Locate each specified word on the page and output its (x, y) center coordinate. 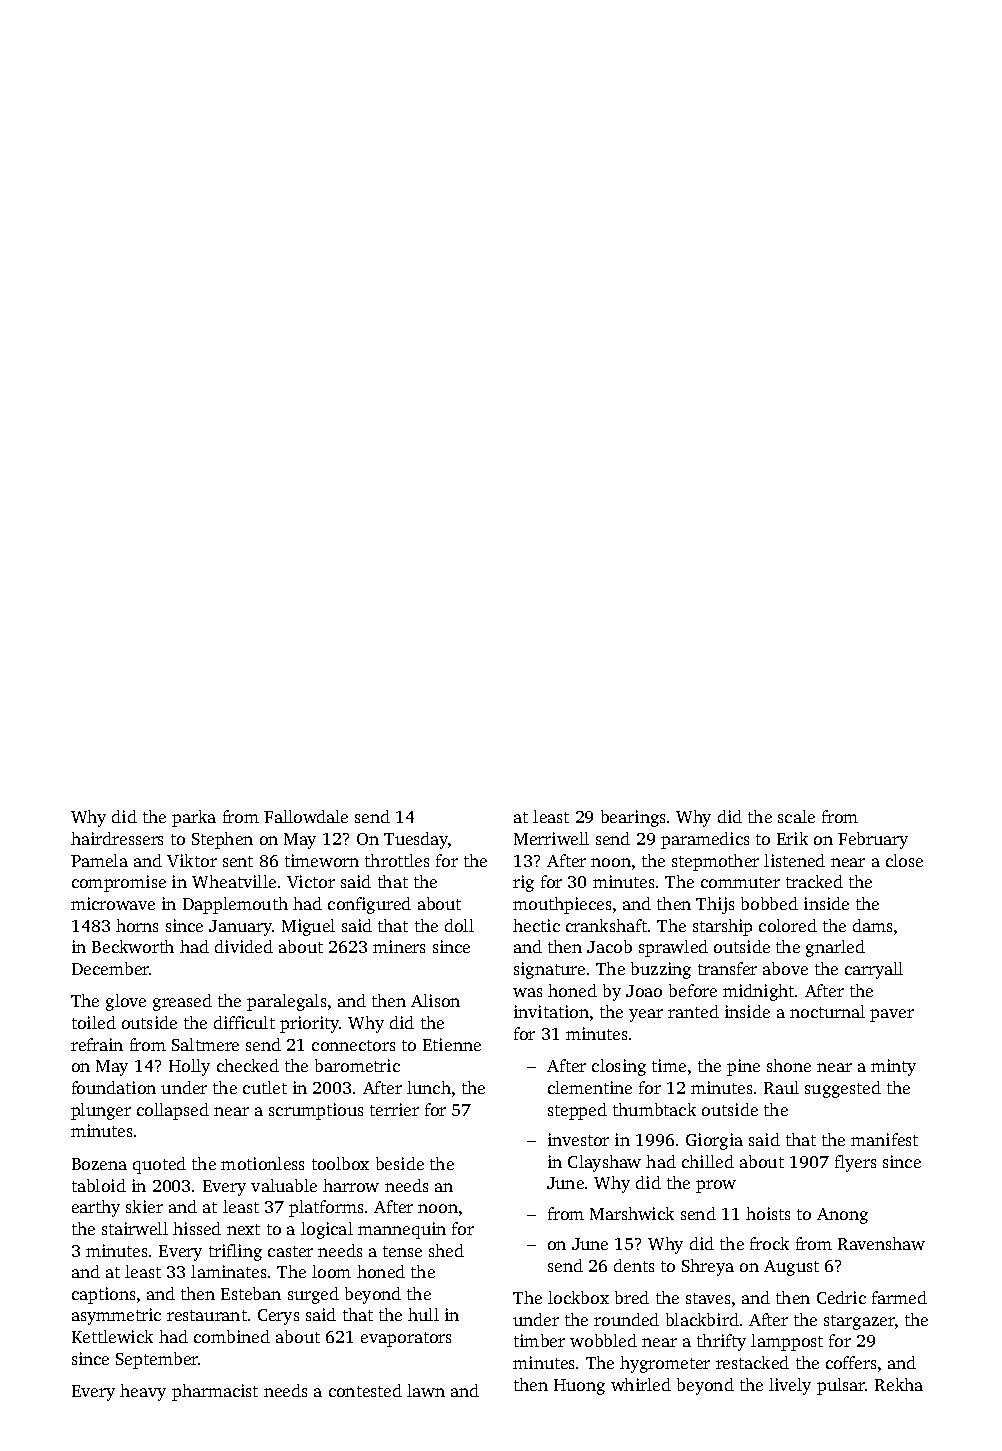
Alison (435, 1000)
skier (144, 1206)
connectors (353, 1045)
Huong (579, 1387)
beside (400, 1163)
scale (796, 816)
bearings (633, 818)
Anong (842, 1216)
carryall (874, 970)
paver (892, 1015)
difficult (244, 1022)
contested (365, 1390)
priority (310, 1024)
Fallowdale (306, 816)
